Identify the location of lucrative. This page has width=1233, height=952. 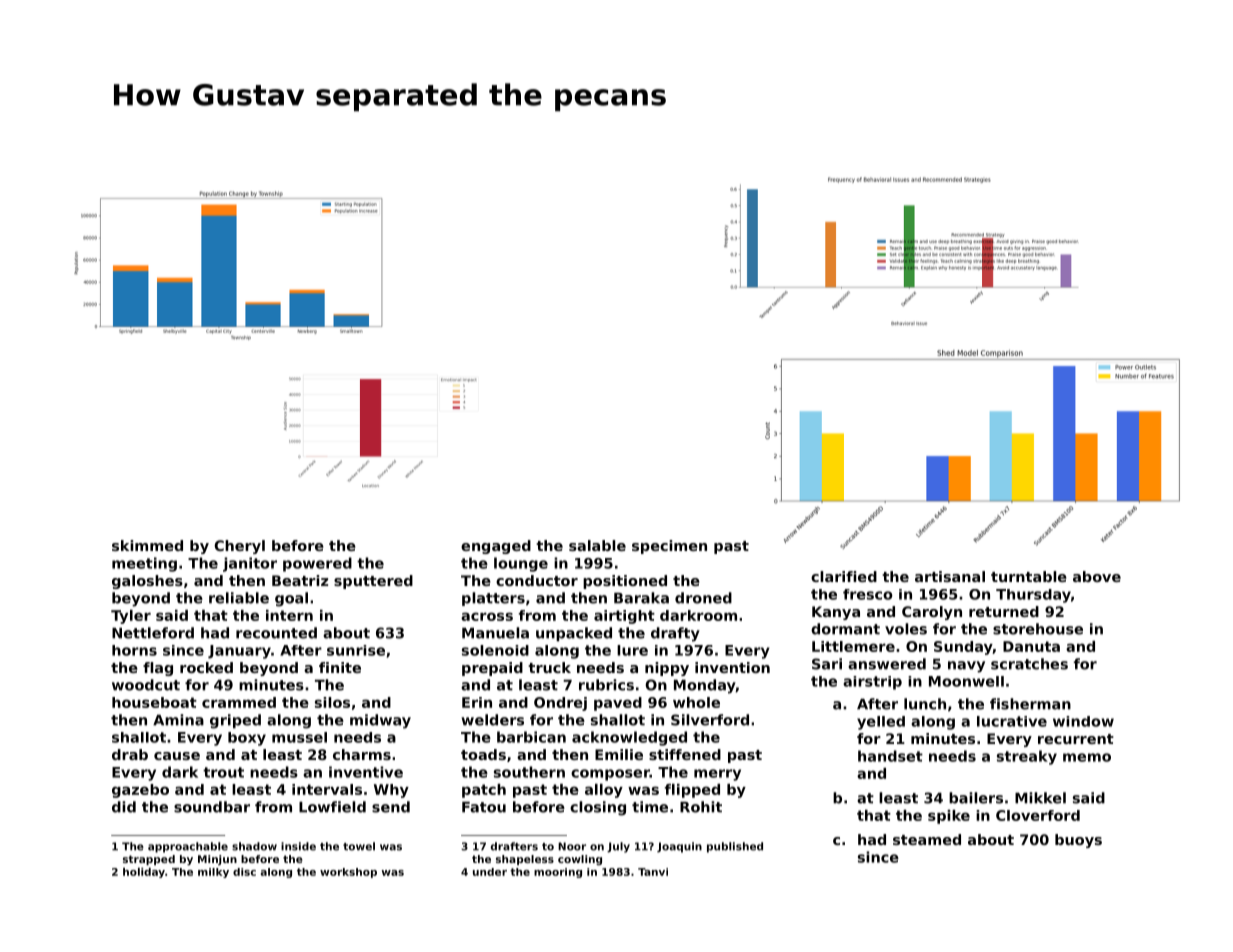
(1012, 721).
